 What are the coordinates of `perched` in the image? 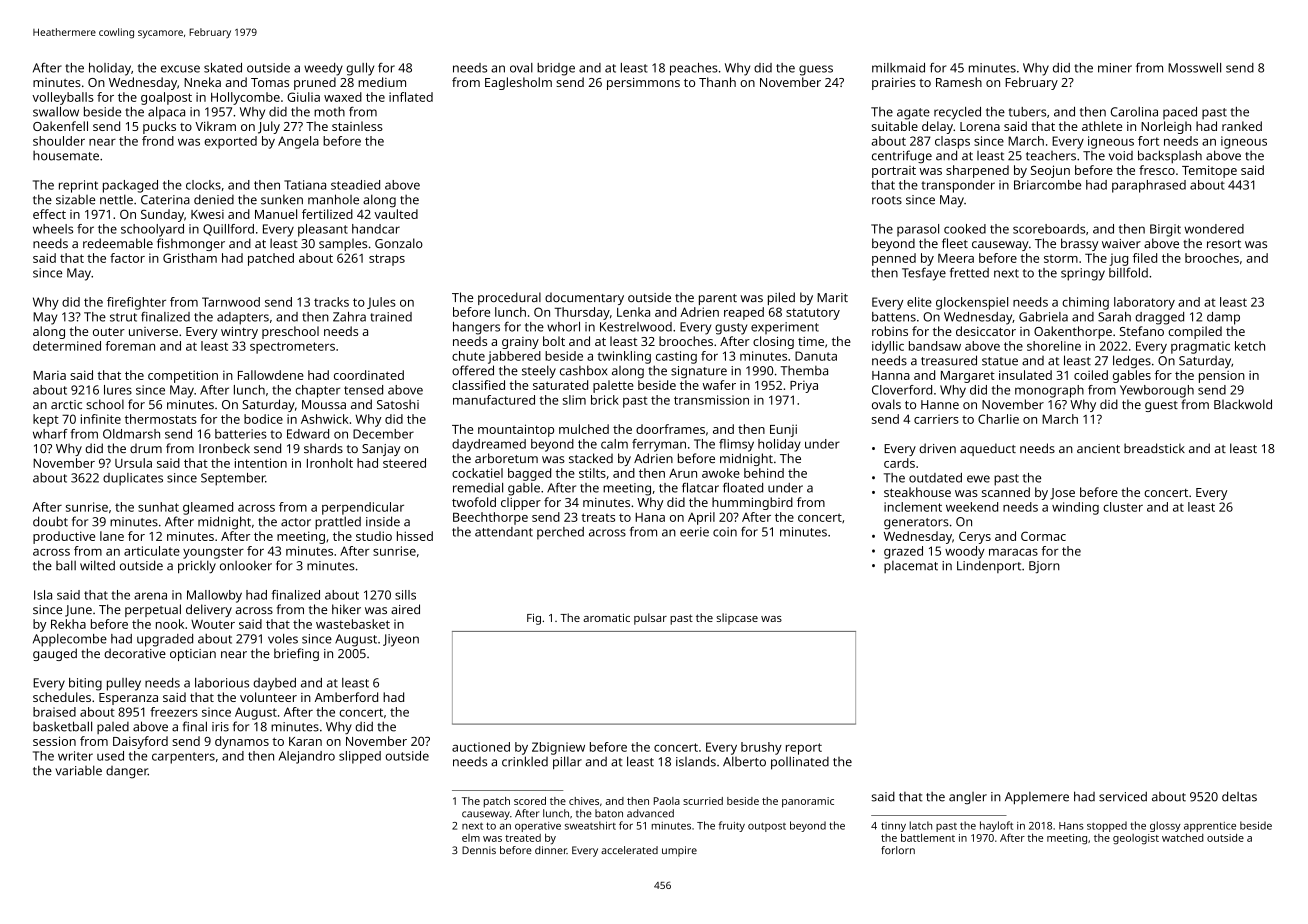 It's located at (560, 533).
